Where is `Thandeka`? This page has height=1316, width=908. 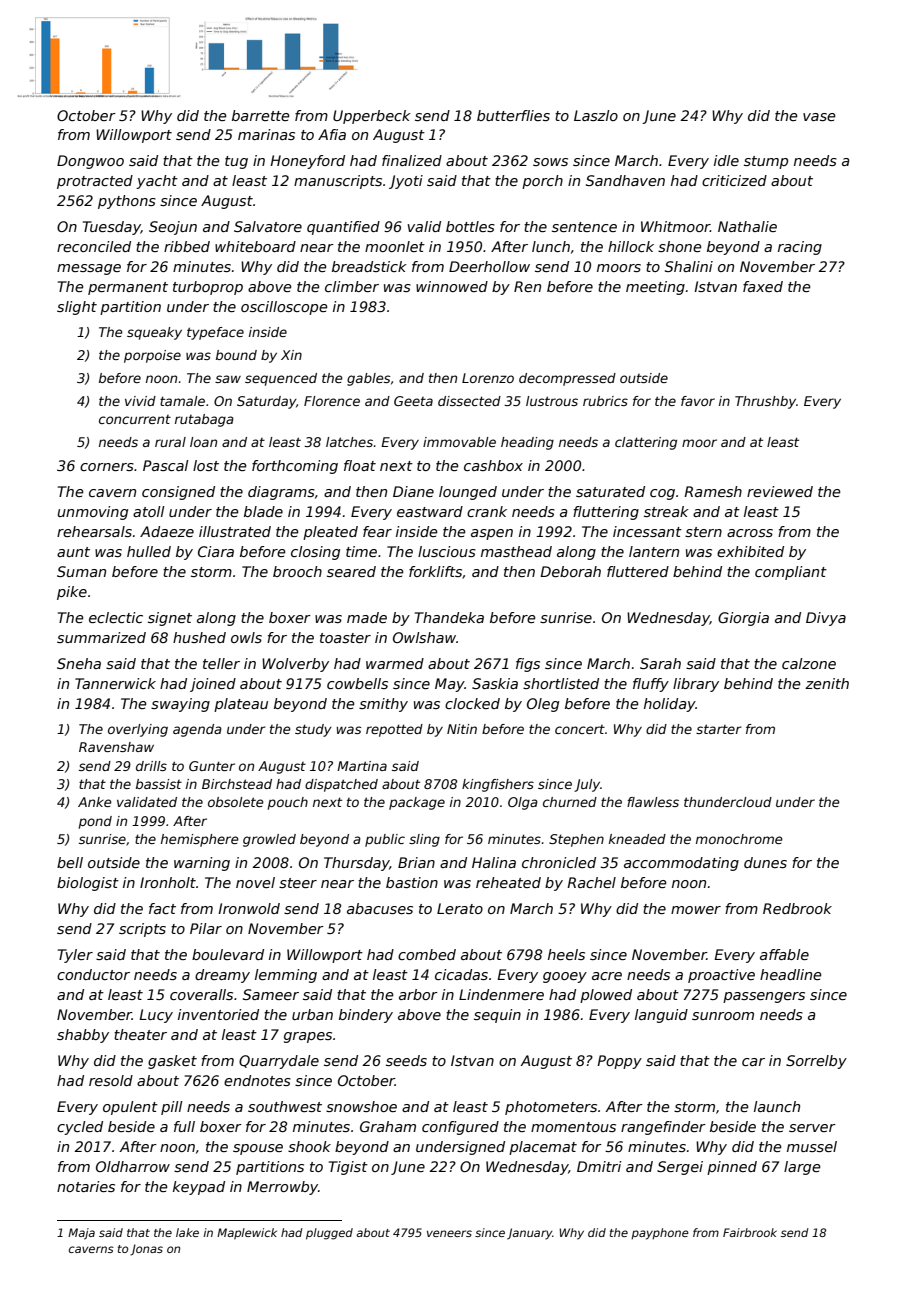 Thandeka is located at coordinates (449, 617).
